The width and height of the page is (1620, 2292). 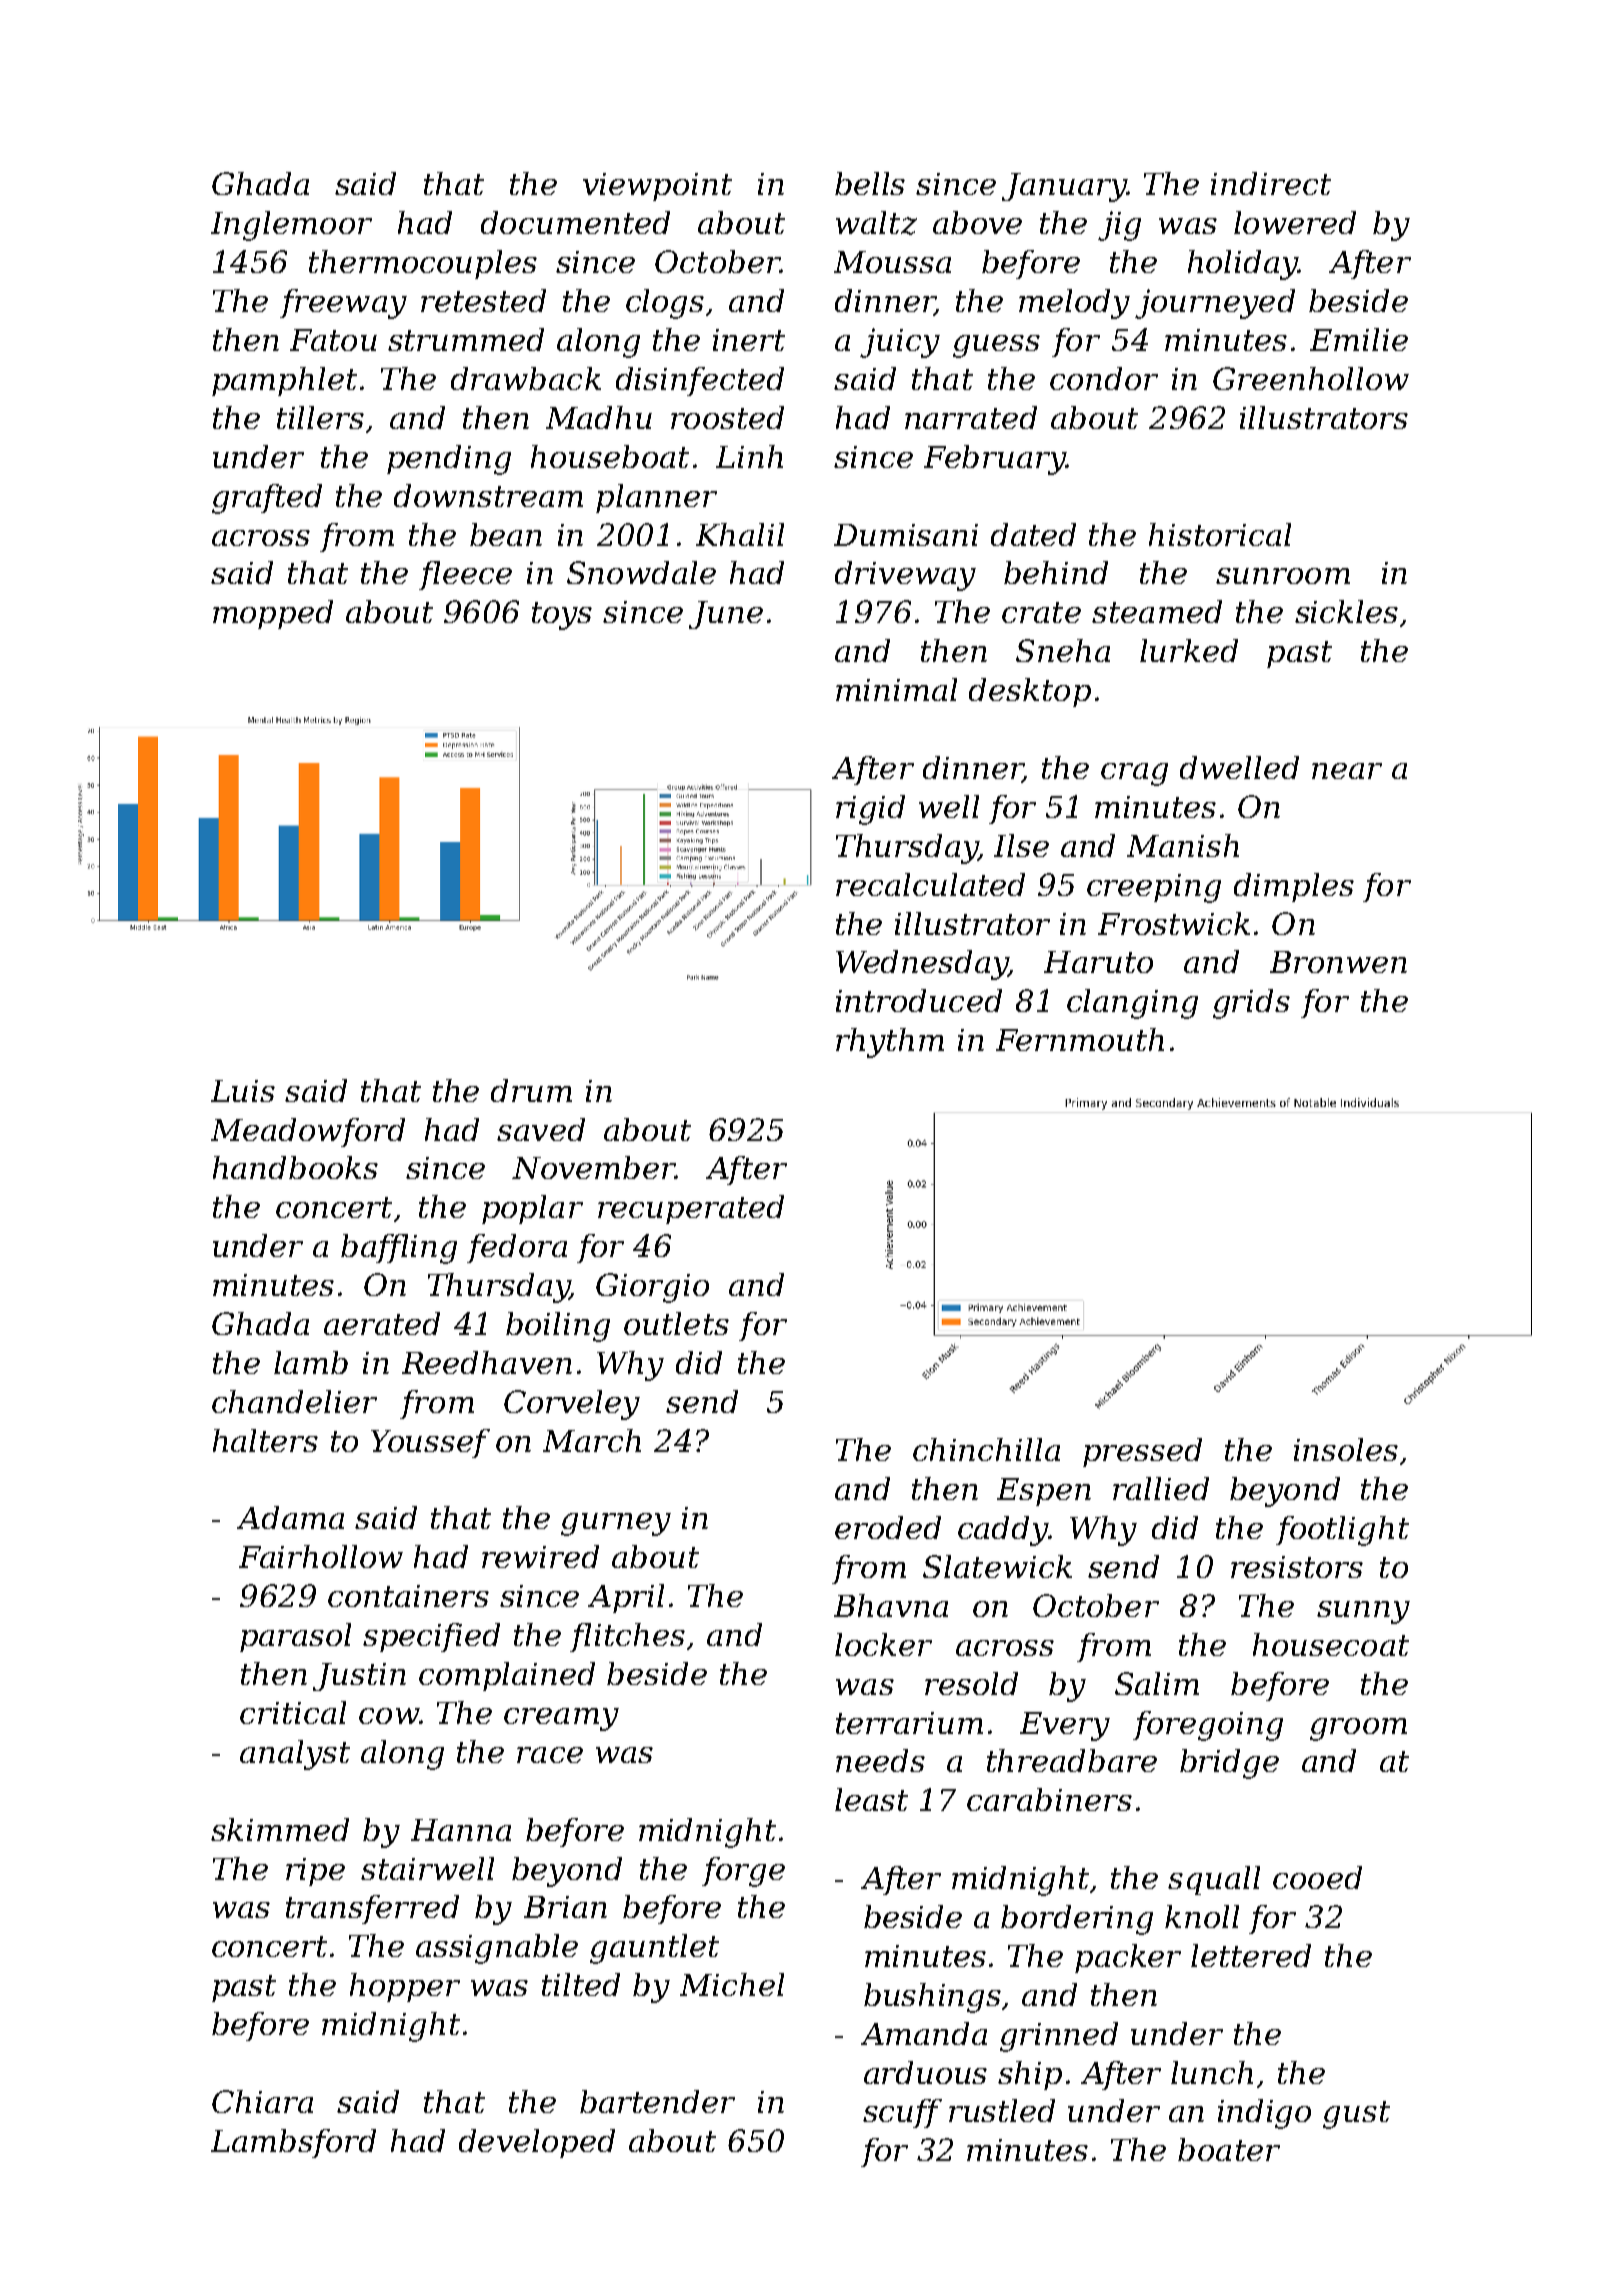 What do you see at coordinates (291, 226) in the page?
I see `Inglemoor` at bounding box center [291, 226].
